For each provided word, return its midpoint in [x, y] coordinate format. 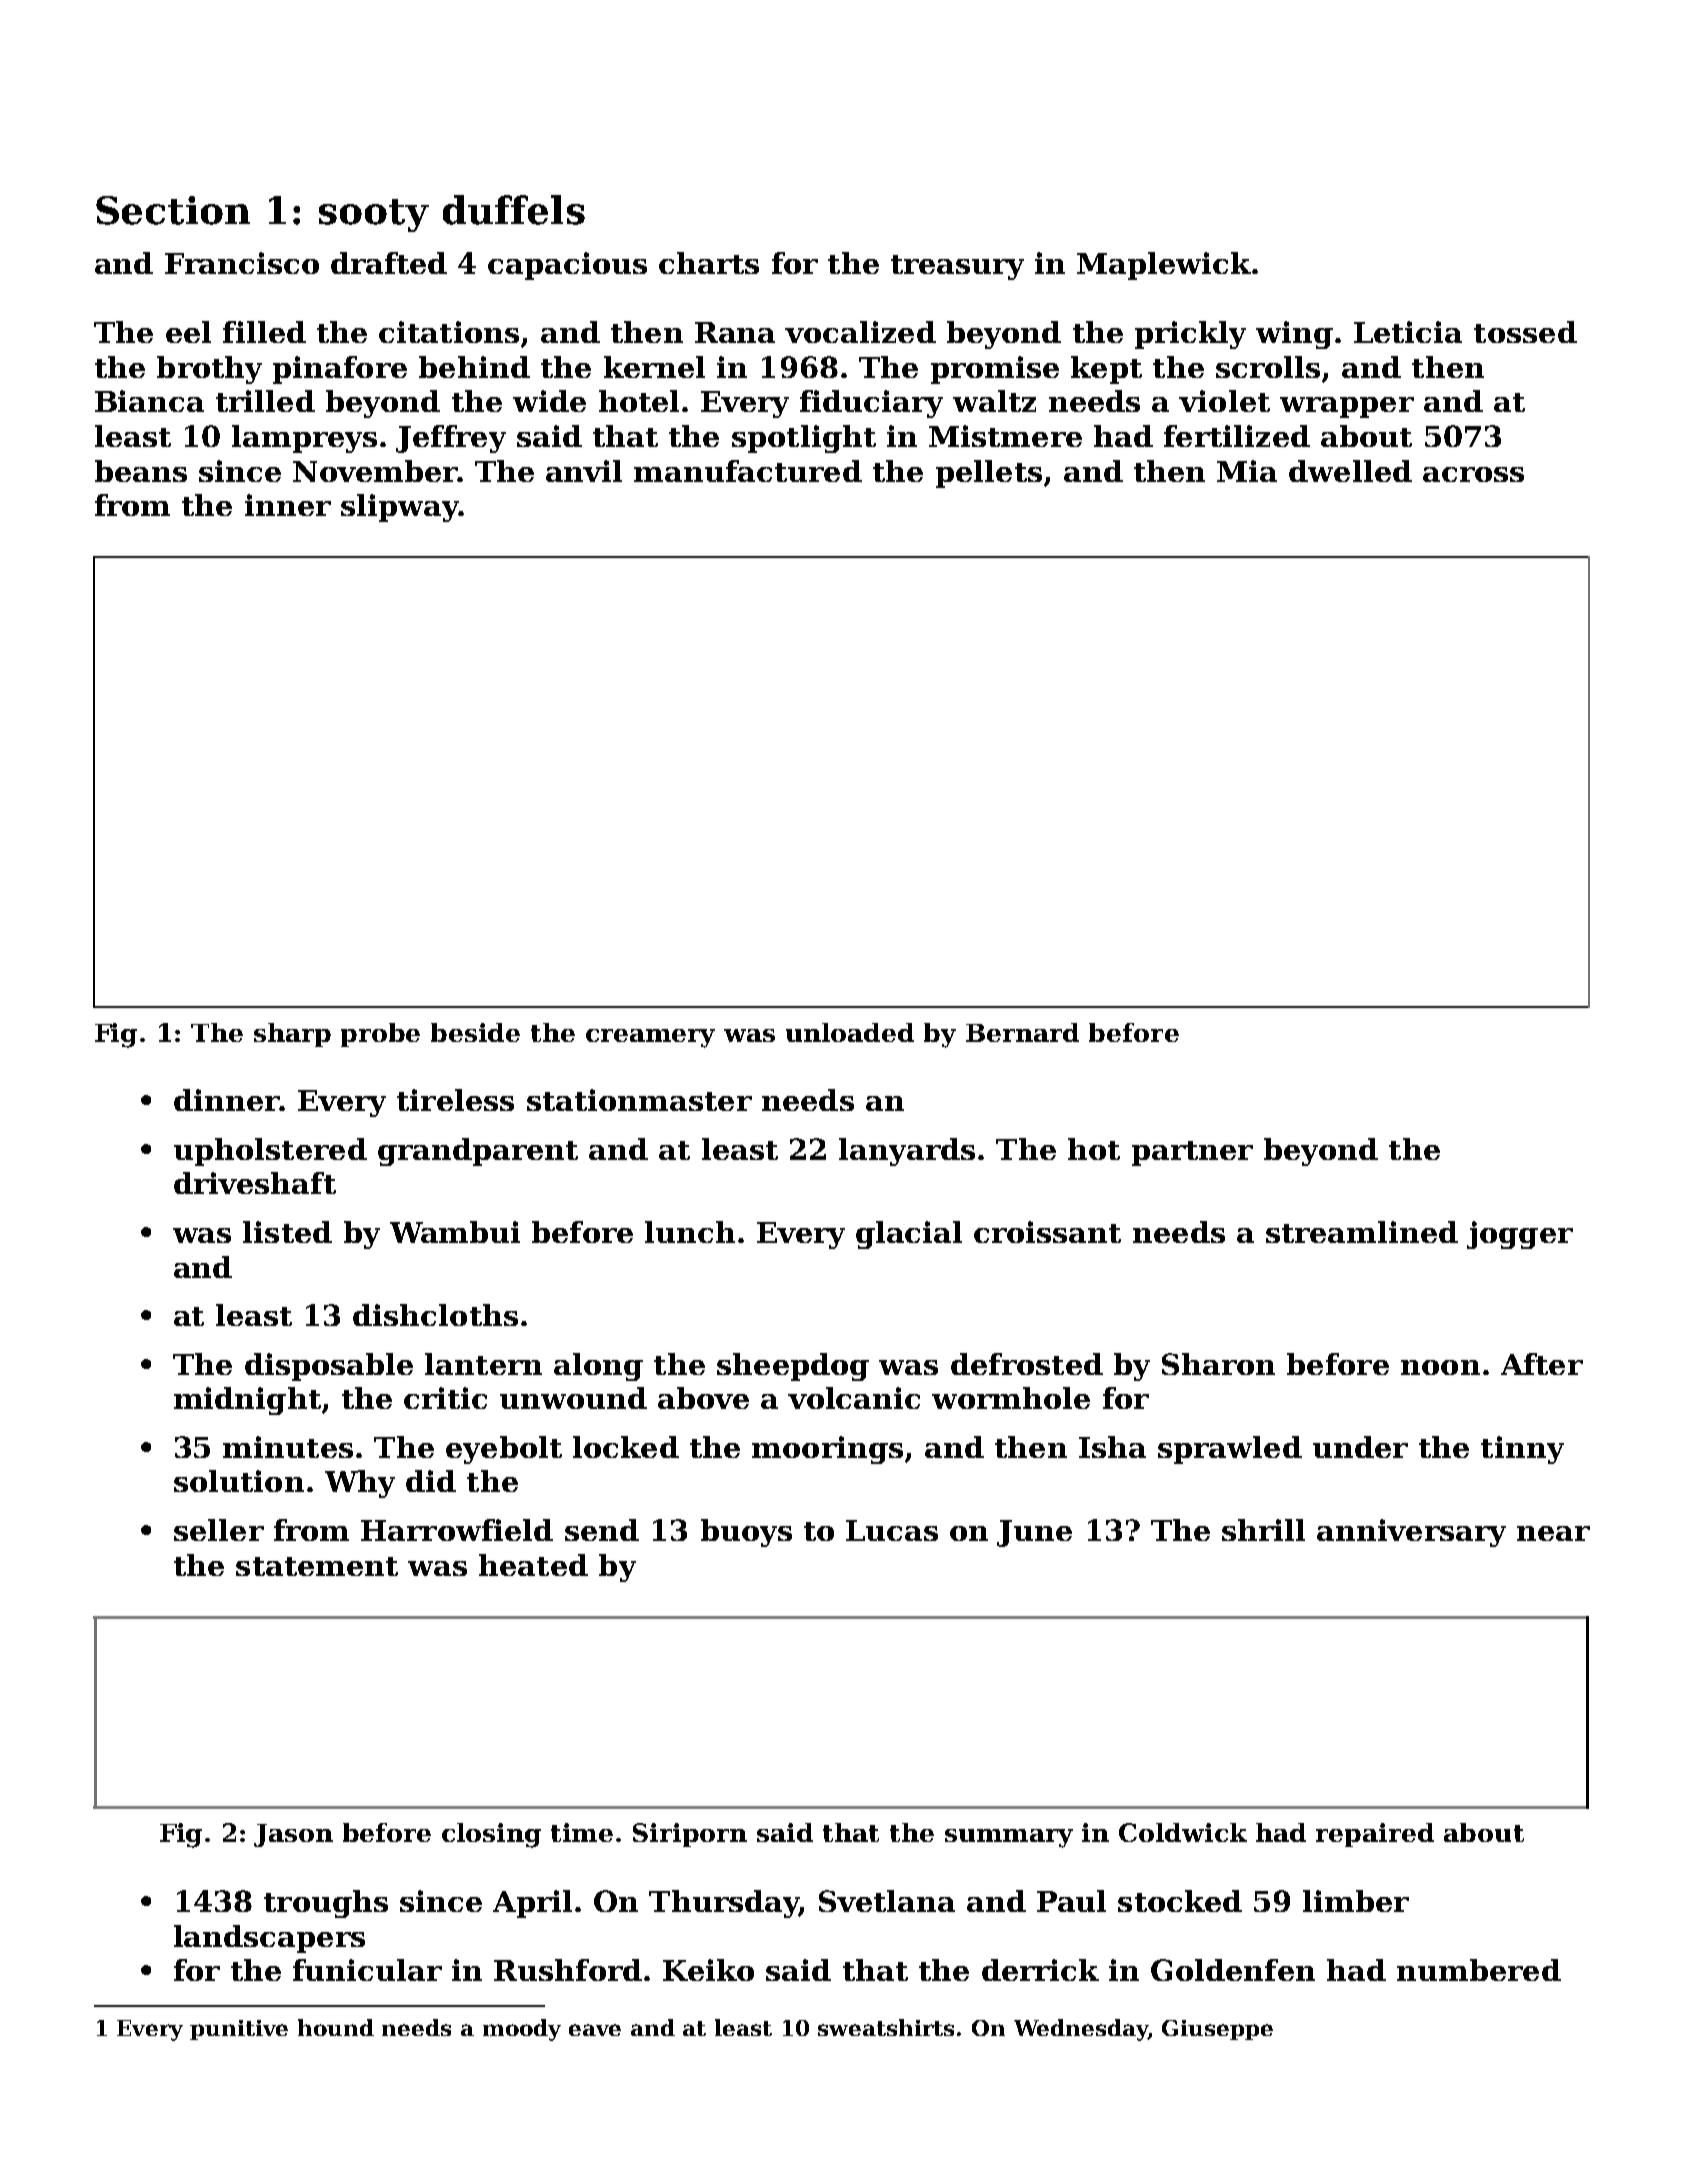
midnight [247, 1401]
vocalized [860, 332]
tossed [1525, 332]
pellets [989, 474]
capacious [567, 266]
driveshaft [255, 1183]
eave [595, 2030]
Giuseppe [1217, 2030]
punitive [239, 2030]
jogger [1520, 1235]
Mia [1247, 471]
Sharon [1218, 1364]
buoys [746, 1533]
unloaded [850, 1032]
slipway [400, 508]
